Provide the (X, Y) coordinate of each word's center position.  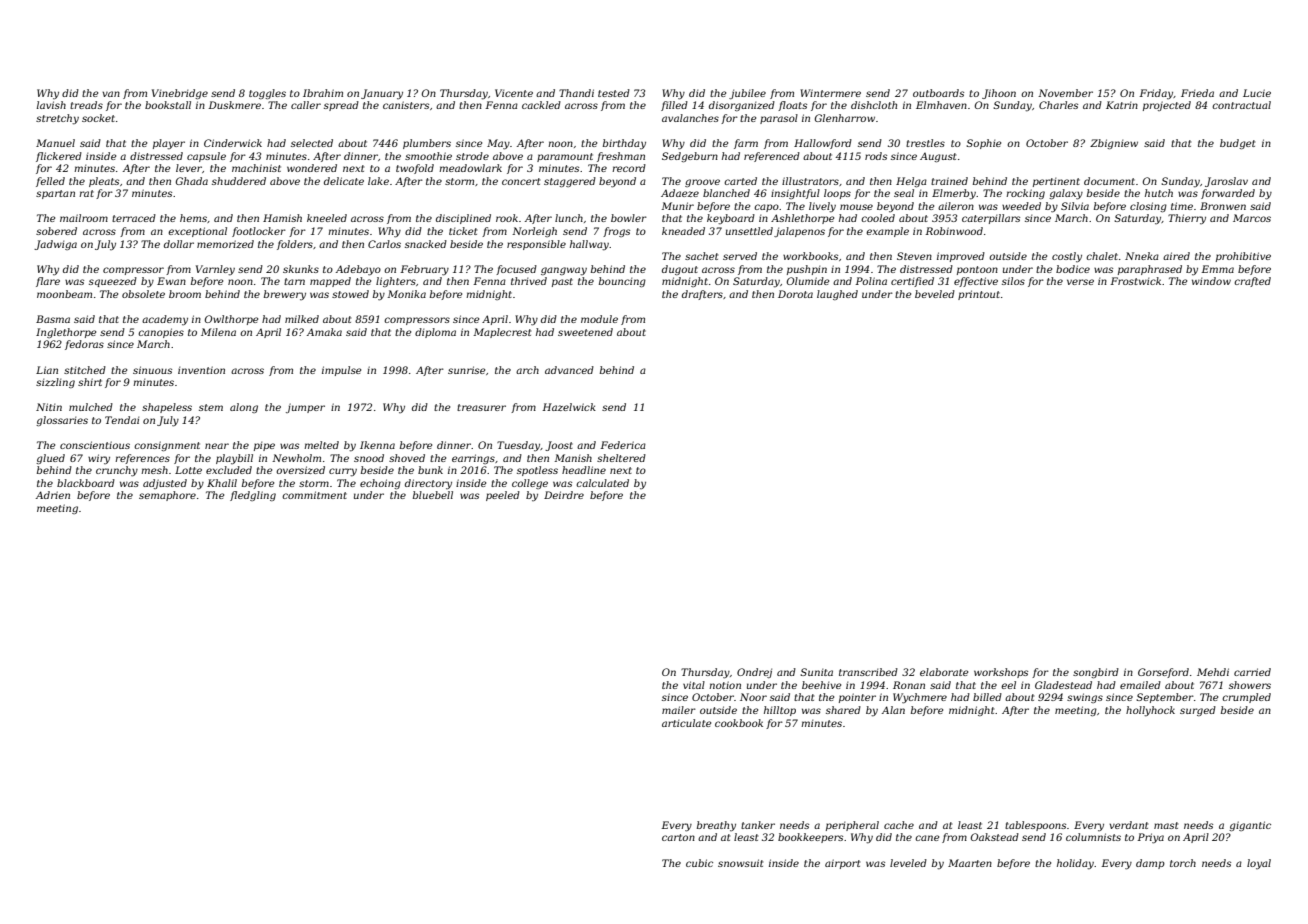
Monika (406, 294)
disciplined (463, 219)
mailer (679, 710)
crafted (1252, 282)
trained (949, 181)
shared (843, 710)
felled (50, 182)
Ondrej (754, 673)
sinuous (152, 370)
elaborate (944, 672)
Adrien (53, 495)
